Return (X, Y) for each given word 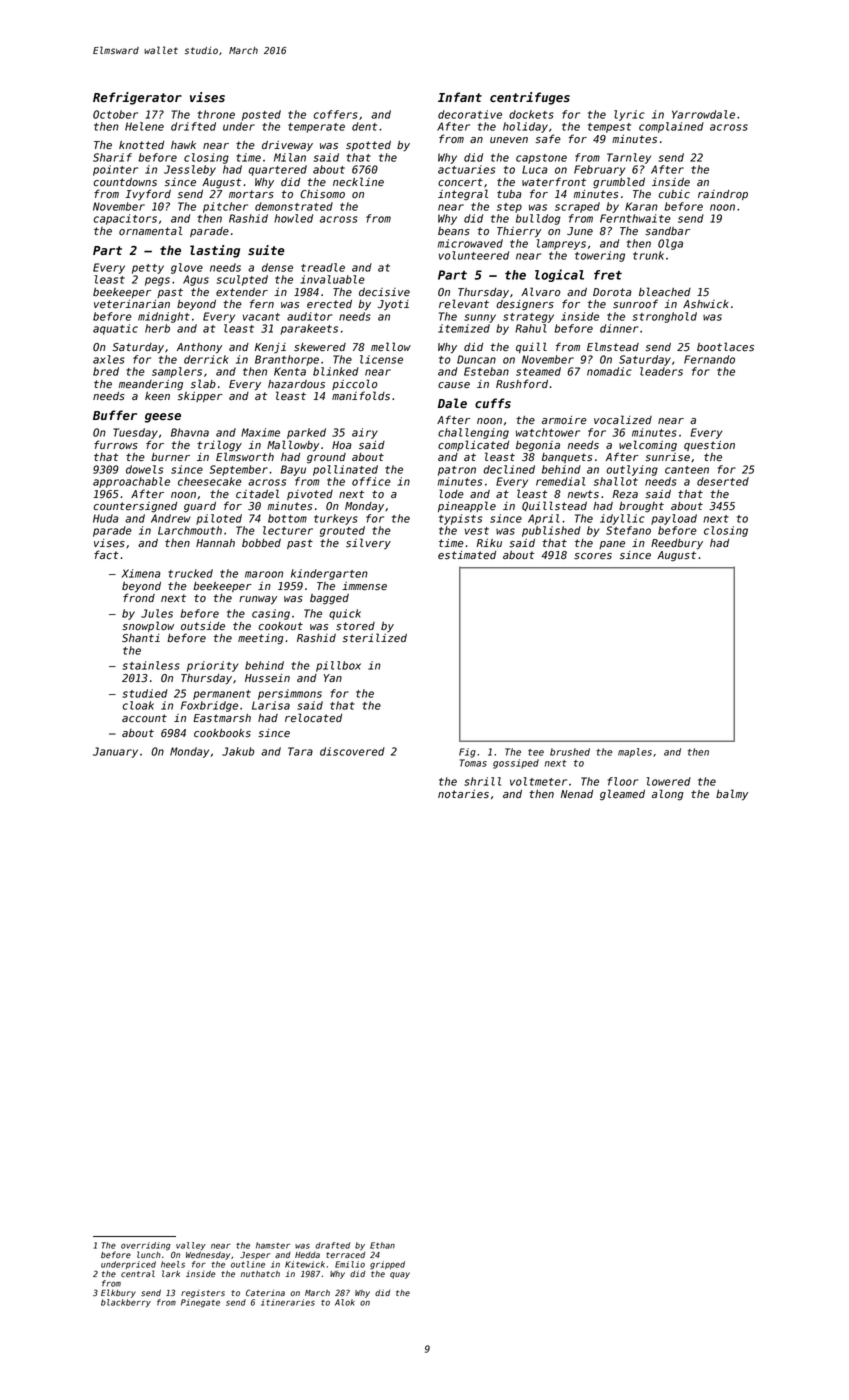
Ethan (382, 1245)
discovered (352, 751)
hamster (273, 1245)
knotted (141, 145)
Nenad (577, 794)
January (115, 752)
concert (460, 182)
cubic (674, 194)
